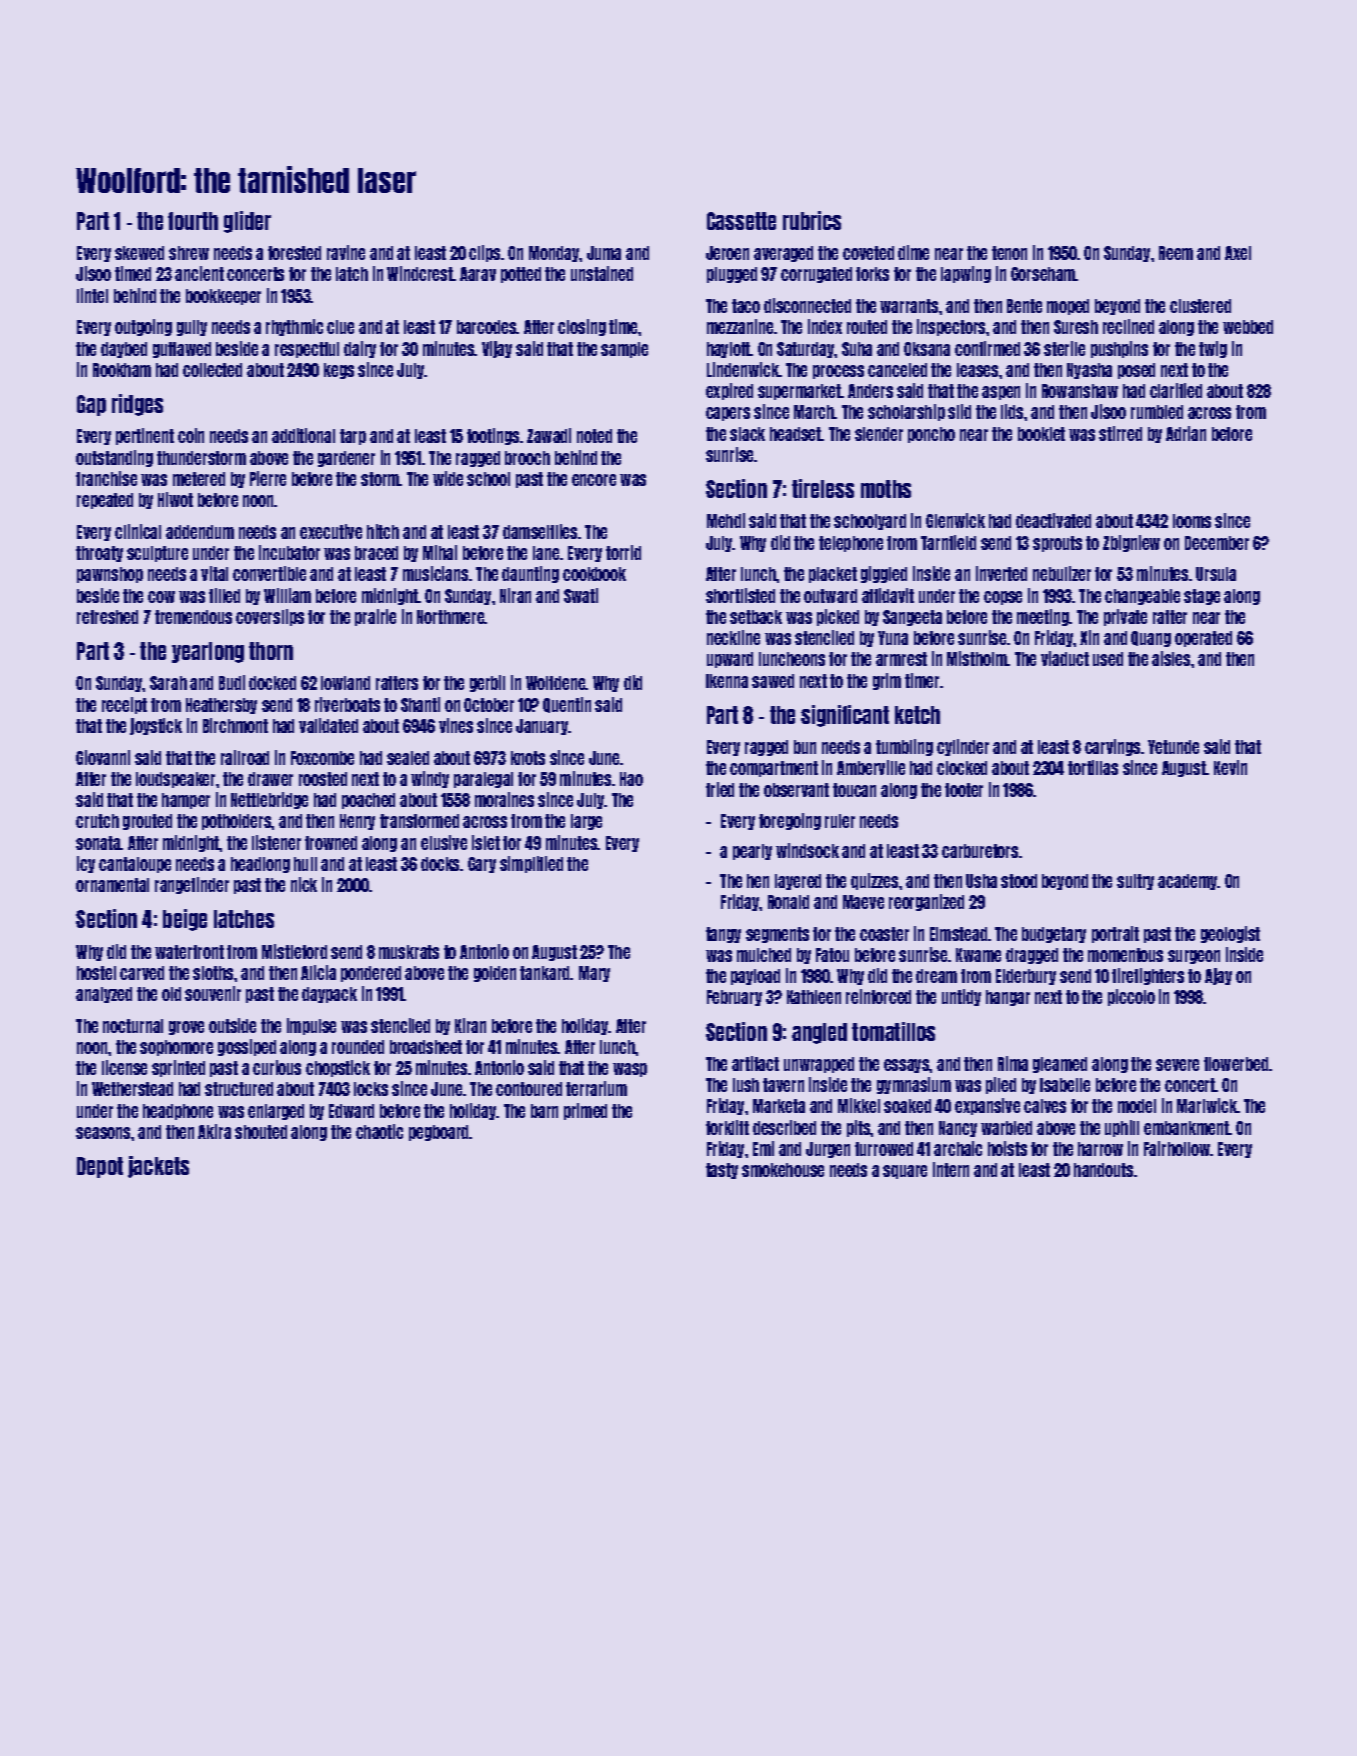 The image size is (1357, 1756). What do you see at coordinates (371, 974) in the document?
I see `pondered` at bounding box center [371, 974].
